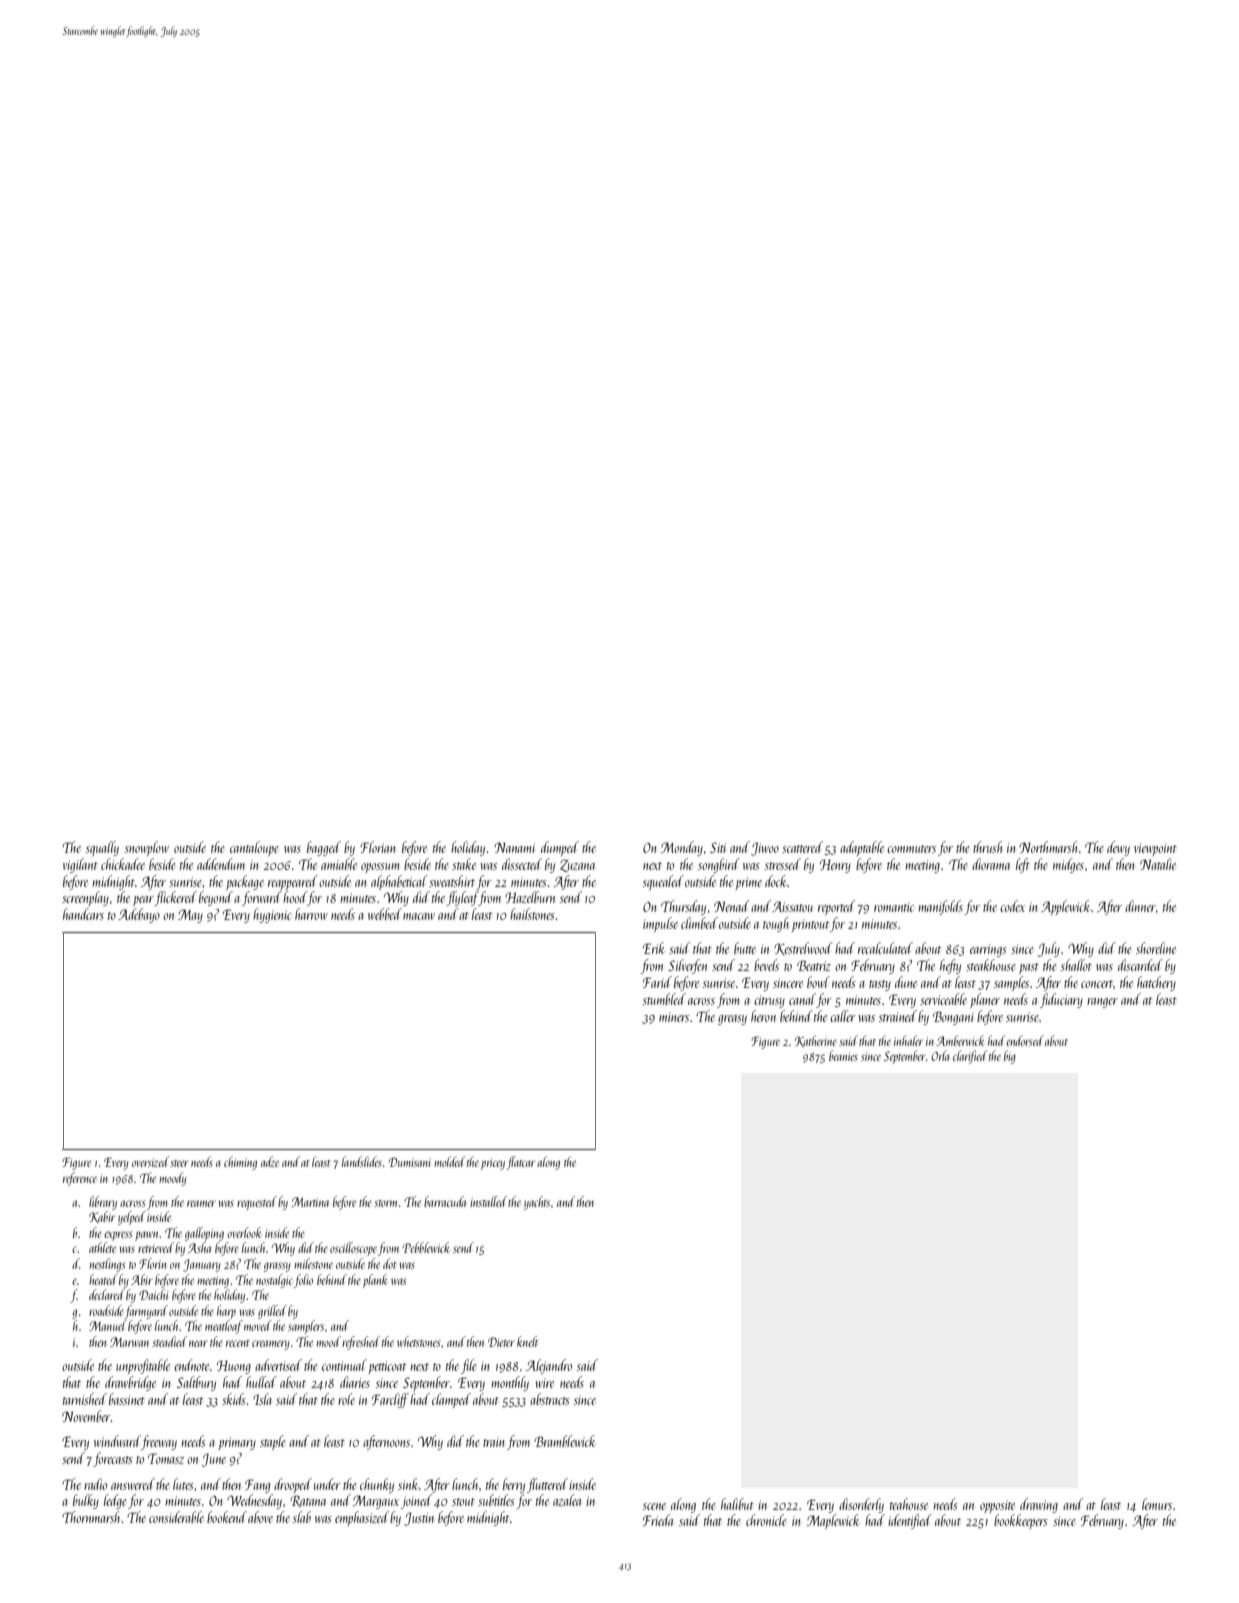 This image has height=1603, width=1239. I want to click on flatcar, so click(520, 1163).
